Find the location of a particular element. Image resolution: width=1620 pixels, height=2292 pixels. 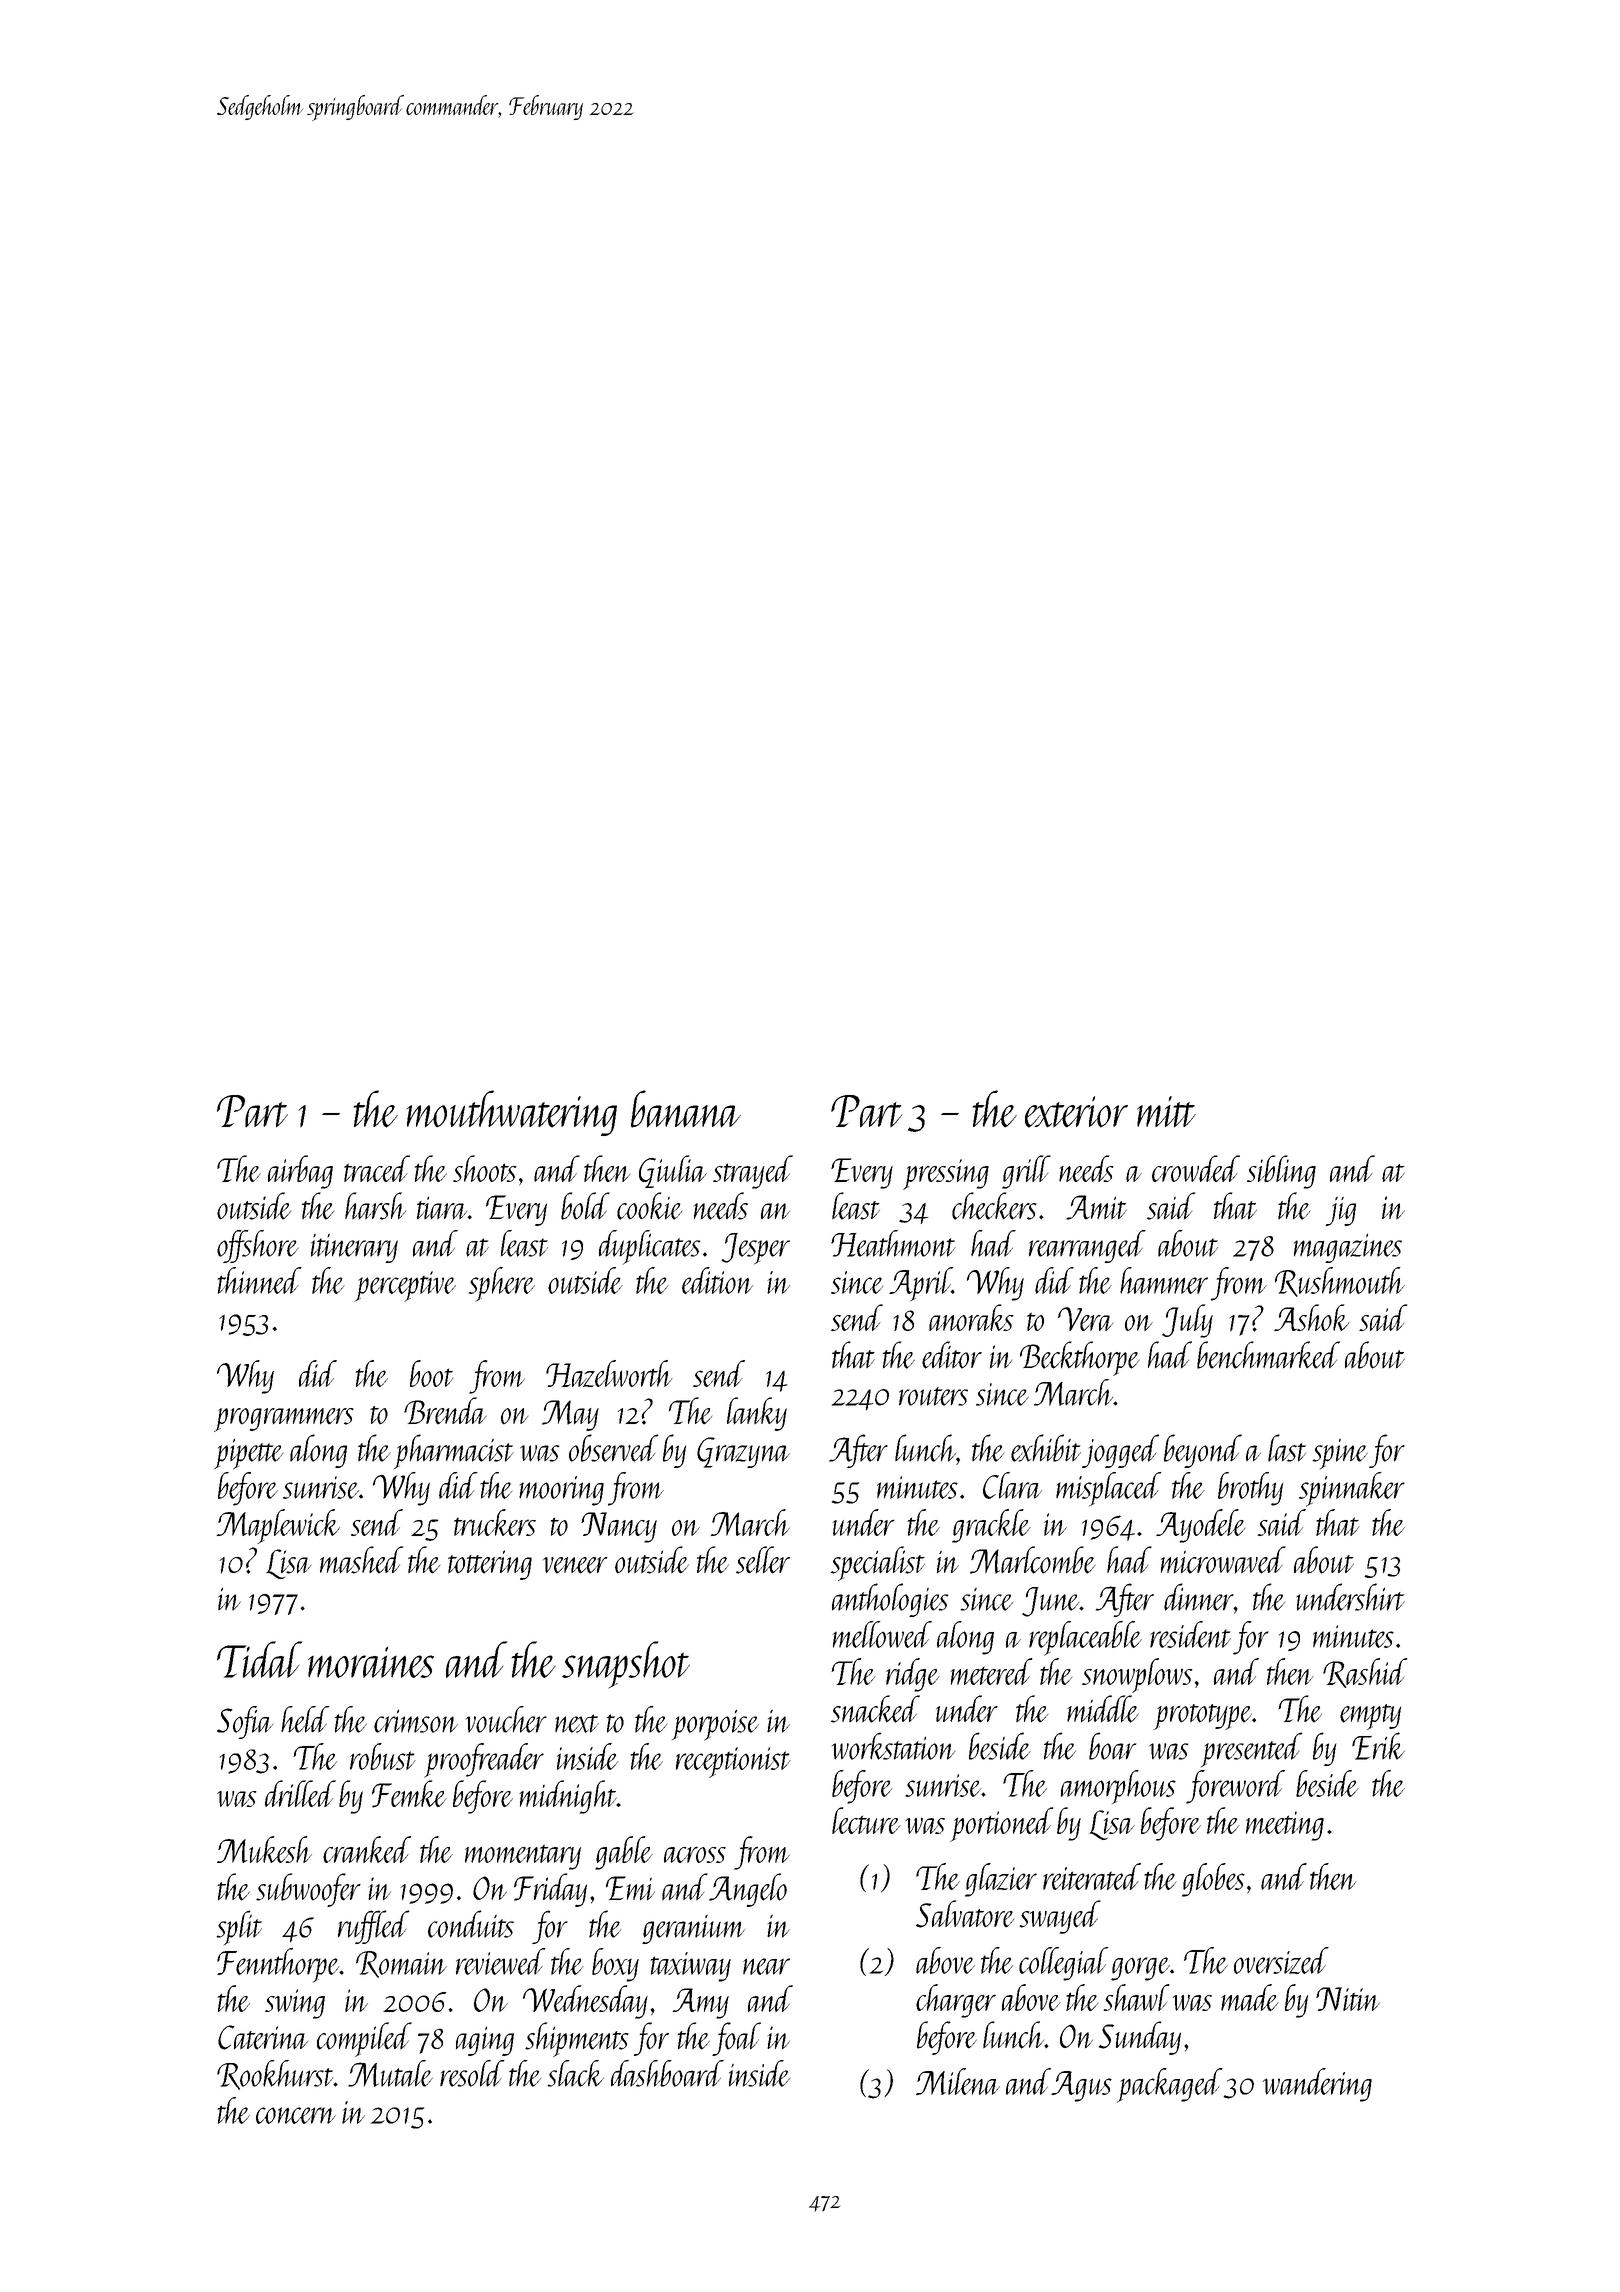

banana is located at coordinates (686, 1109).
